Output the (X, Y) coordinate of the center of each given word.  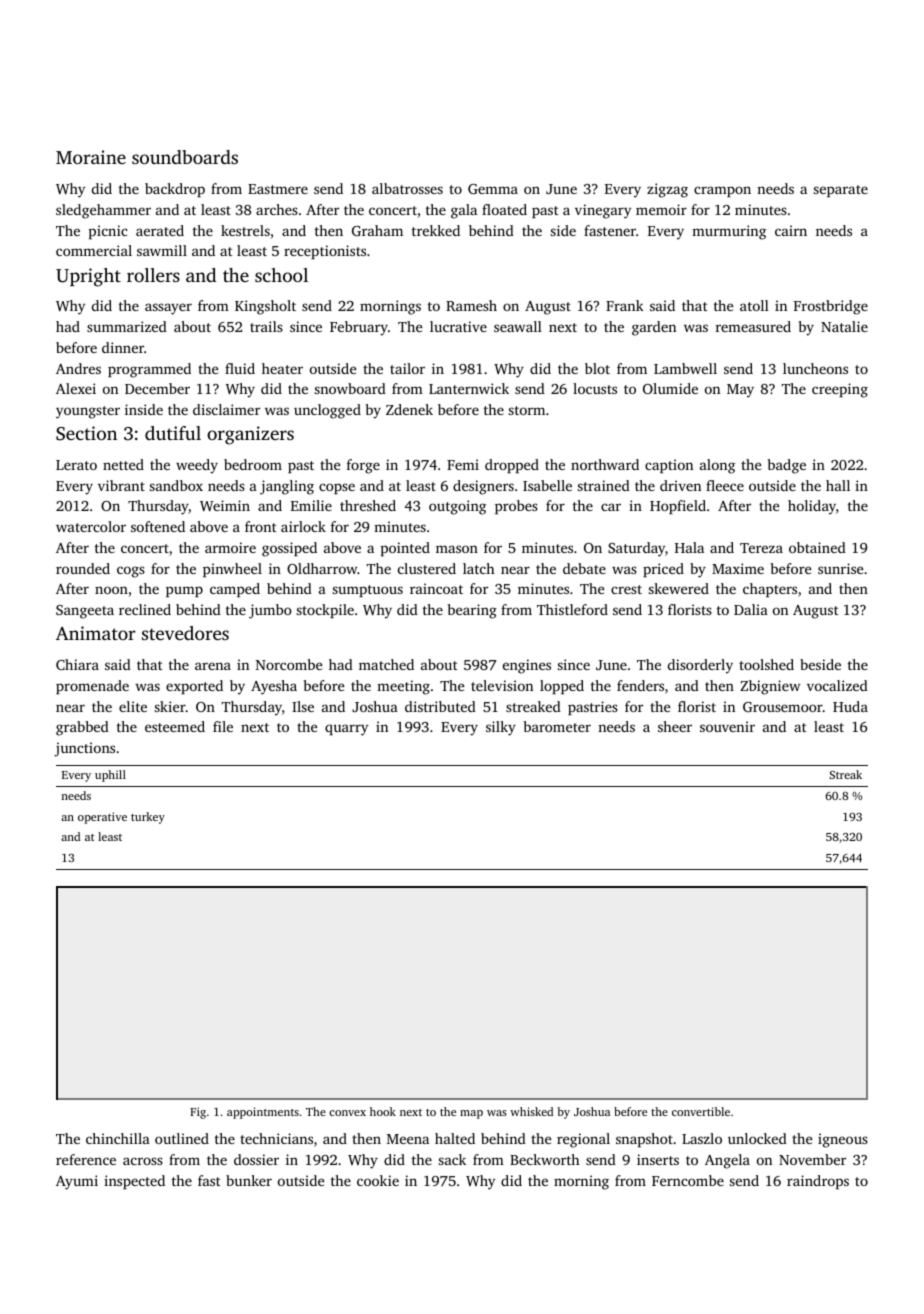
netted (123, 464)
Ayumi (77, 1182)
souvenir (727, 726)
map (471, 1114)
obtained (817, 547)
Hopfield (678, 507)
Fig (198, 1113)
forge (363, 466)
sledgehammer (103, 211)
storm (527, 410)
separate (841, 191)
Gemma (493, 189)
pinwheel (232, 570)
